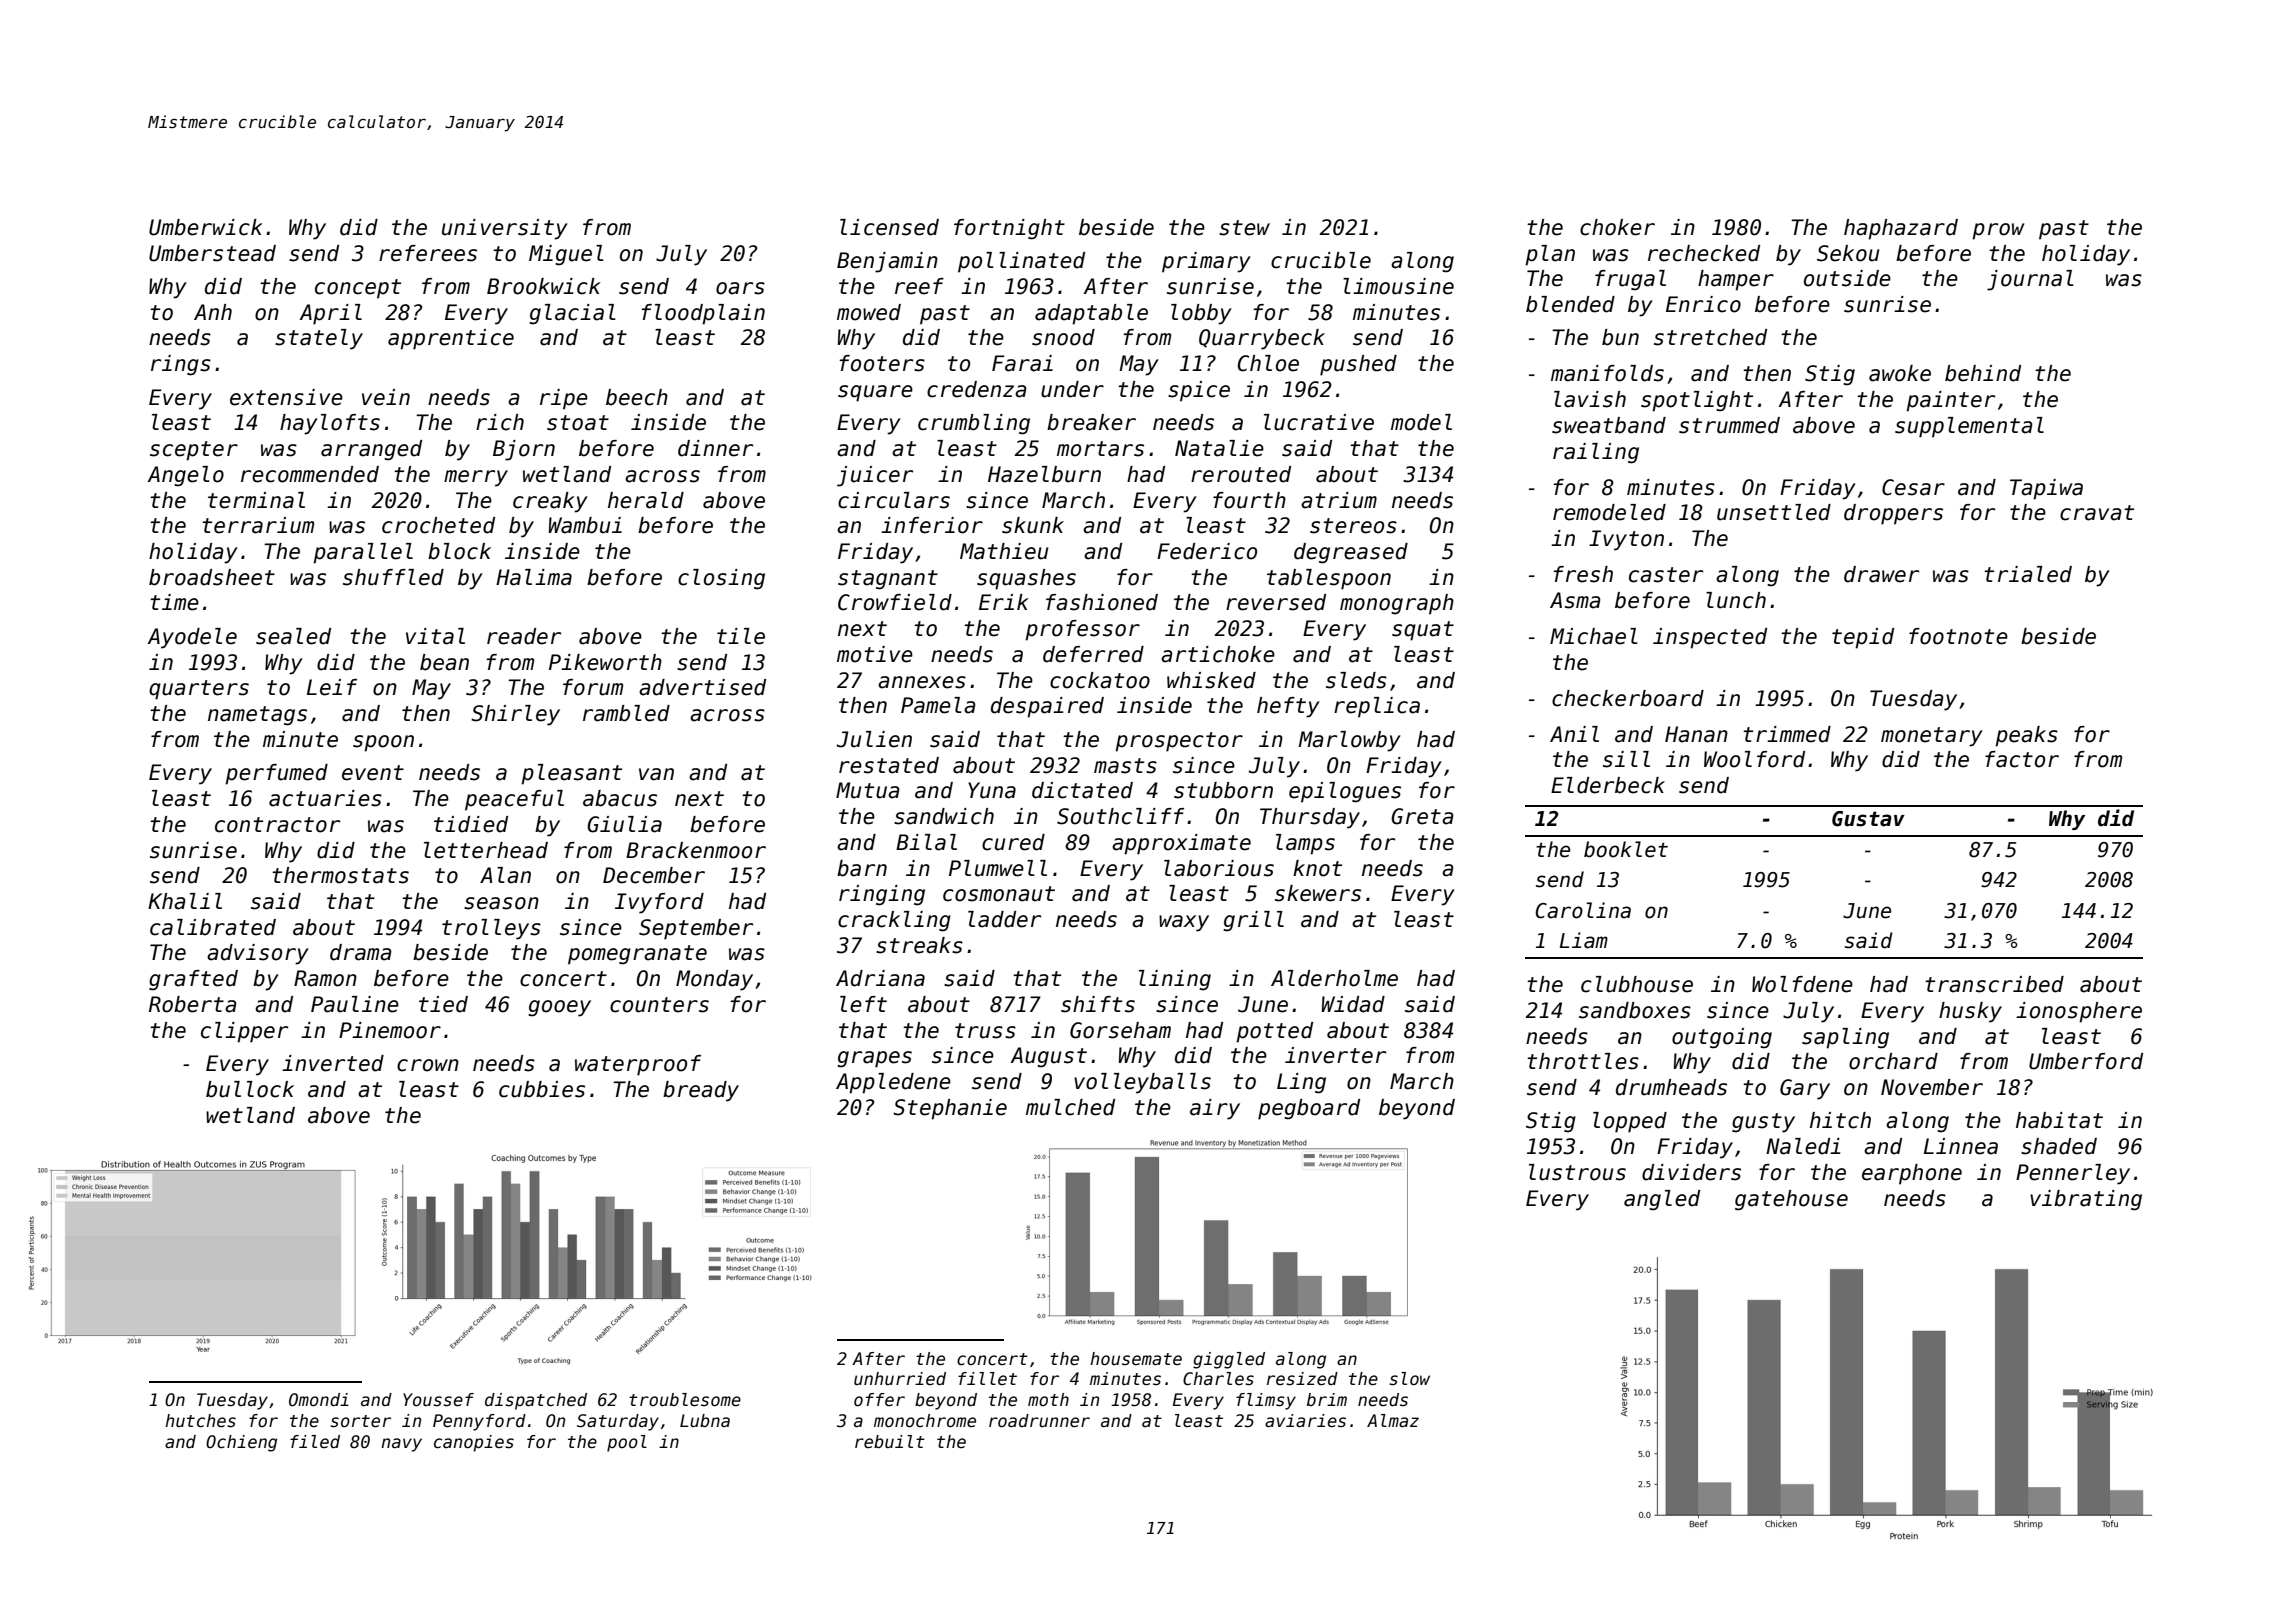  I want to click on stew, so click(1244, 228).
